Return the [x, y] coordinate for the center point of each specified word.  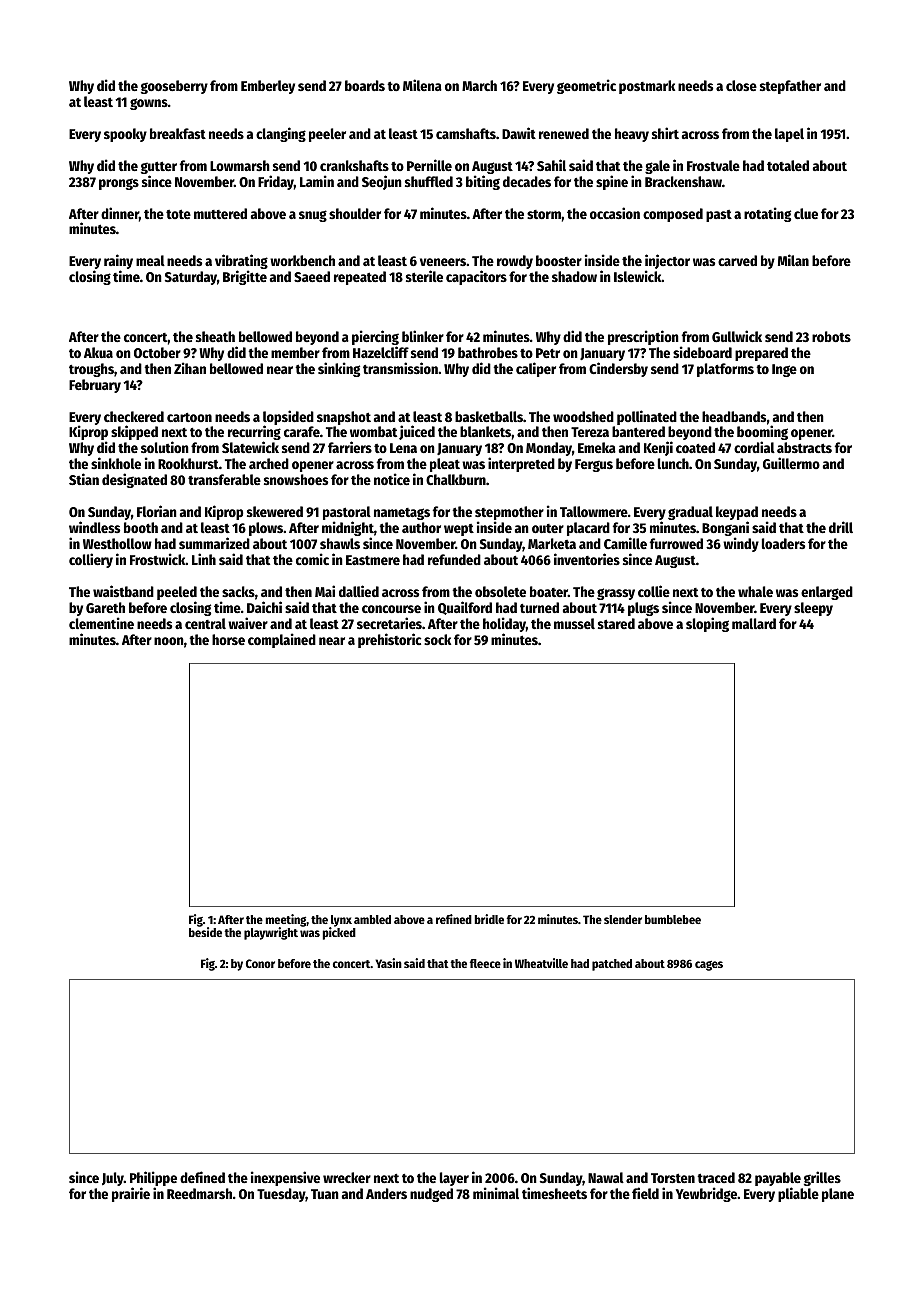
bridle [489, 919]
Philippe [153, 1179]
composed [673, 215]
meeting [286, 920]
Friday [276, 182]
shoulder [355, 213]
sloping [707, 624]
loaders [783, 543]
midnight [348, 529]
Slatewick [250, 447]
